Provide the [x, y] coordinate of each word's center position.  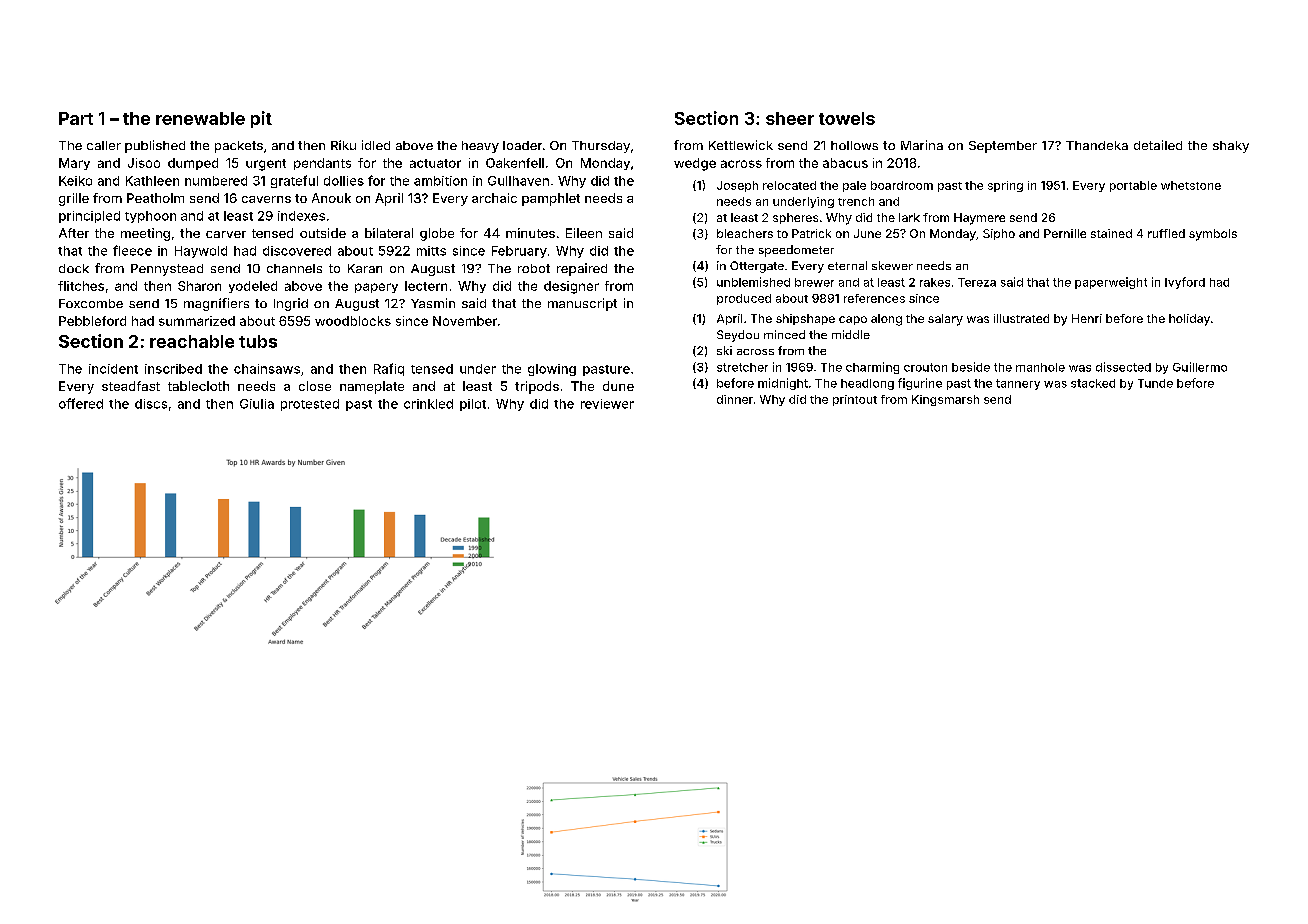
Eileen [584, 233]
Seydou [738, 336]
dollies [344, 181]
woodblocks [353, 321]
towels [847, 118]
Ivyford [1185, 283]
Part [76, 118]
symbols [1213, 235]
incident [113, 369]
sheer [790, 118]
